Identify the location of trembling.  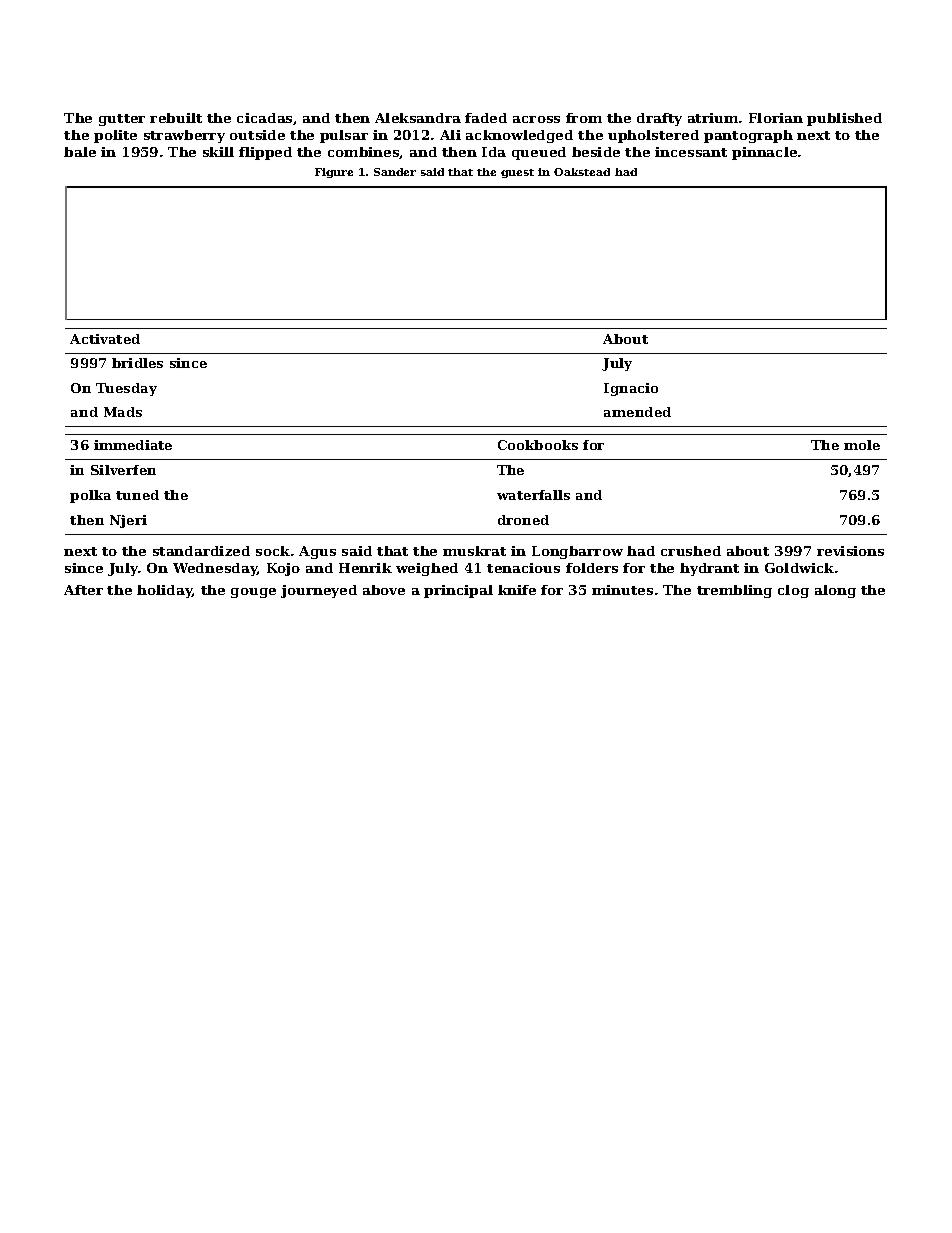
(734, 591).
